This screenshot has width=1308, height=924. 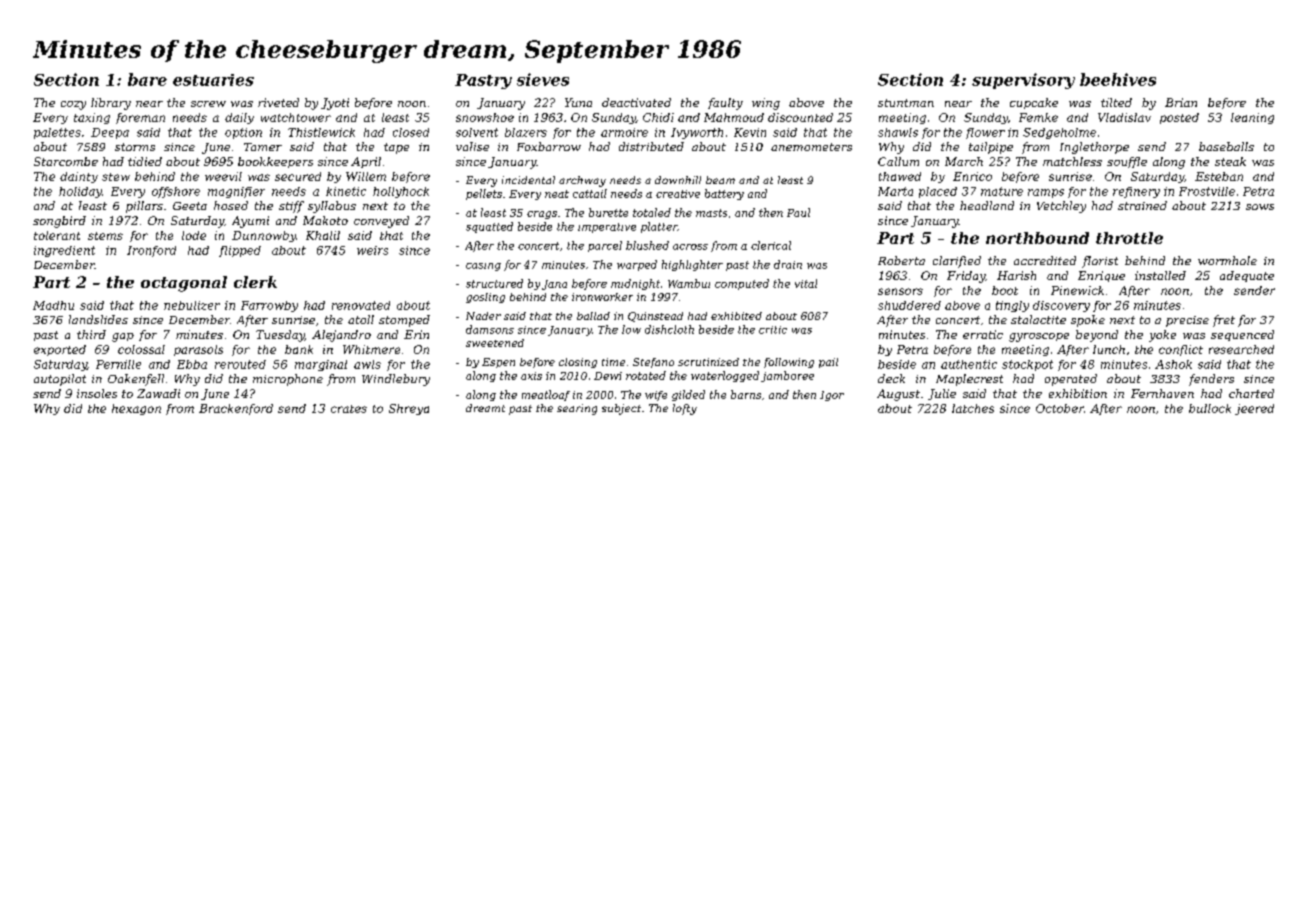 I want to click on souffle, so click(x=1127, y=162).
